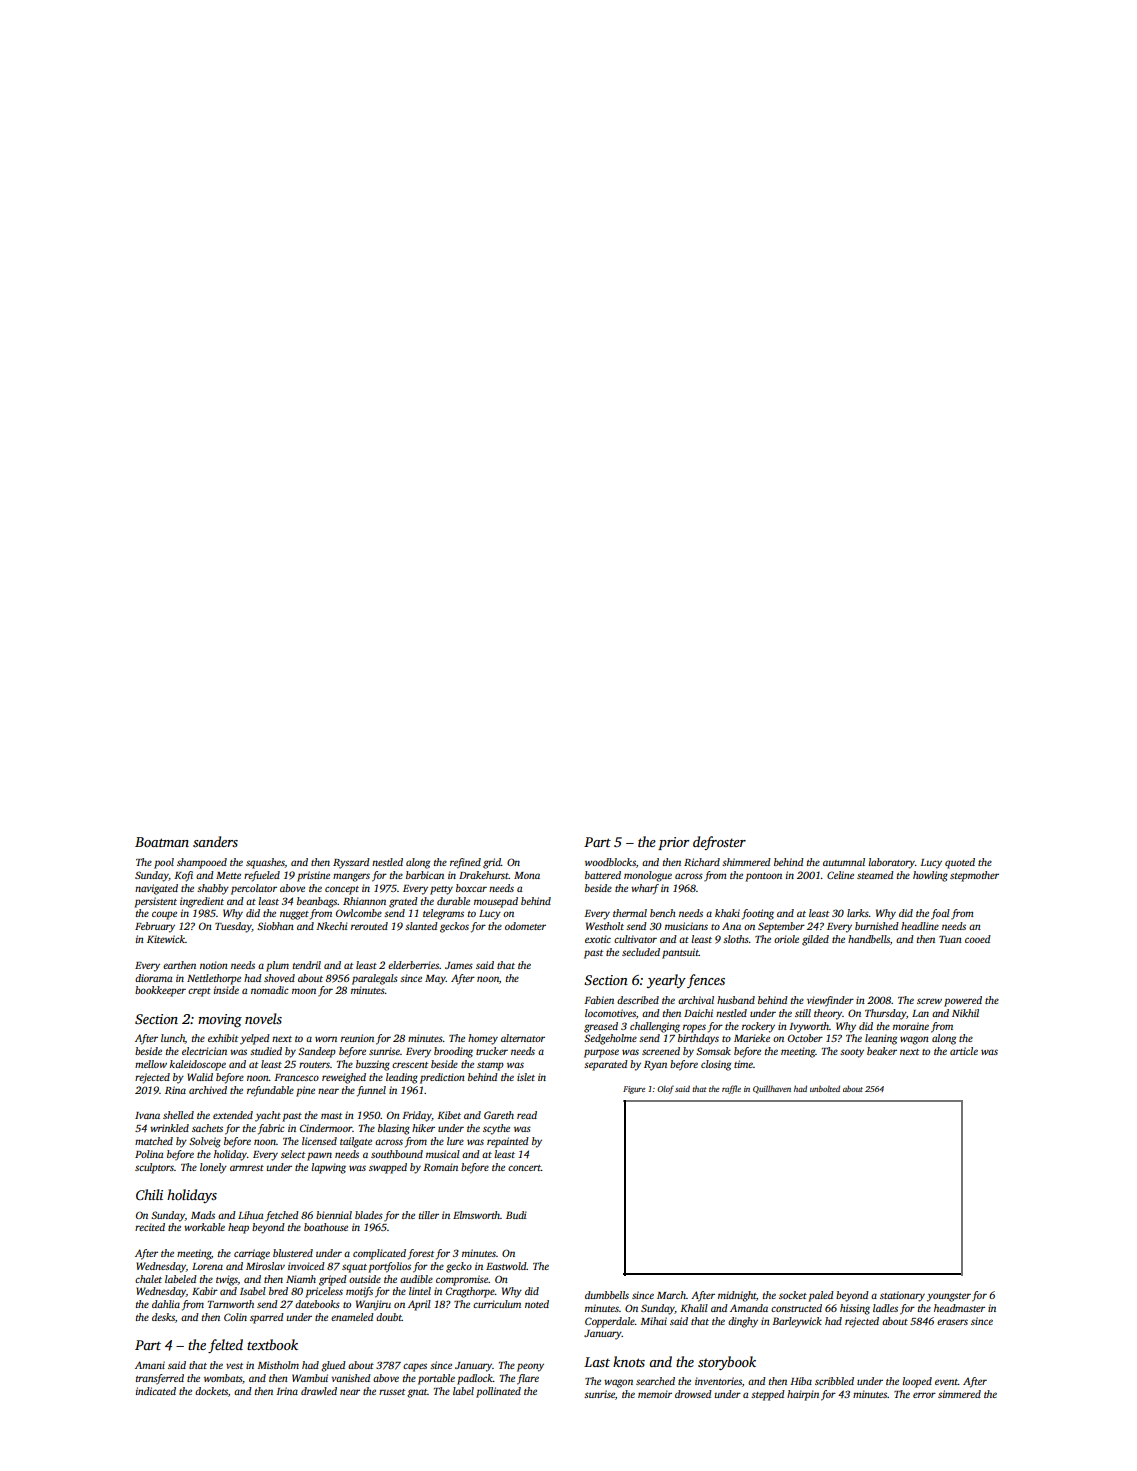 The image size is (1137, 1471). What do you see at coordinates (436, 1379) in the document?
I see `portable` at bounding box center [436, 1379].
